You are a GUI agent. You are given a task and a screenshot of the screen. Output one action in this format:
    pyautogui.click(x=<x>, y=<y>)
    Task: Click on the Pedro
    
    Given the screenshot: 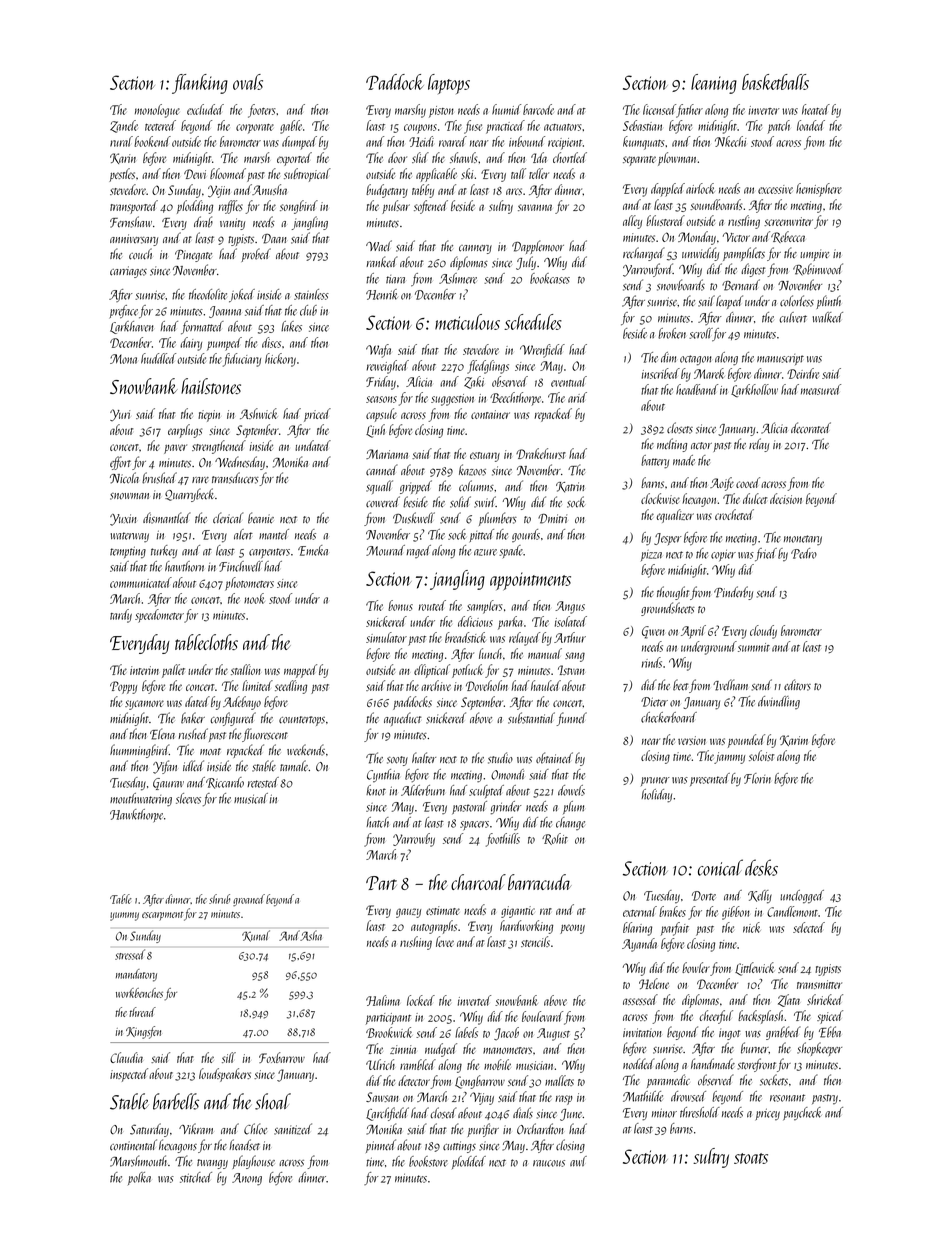 What is the action you would take?
    pyautogui.click(x=804, y=553)
